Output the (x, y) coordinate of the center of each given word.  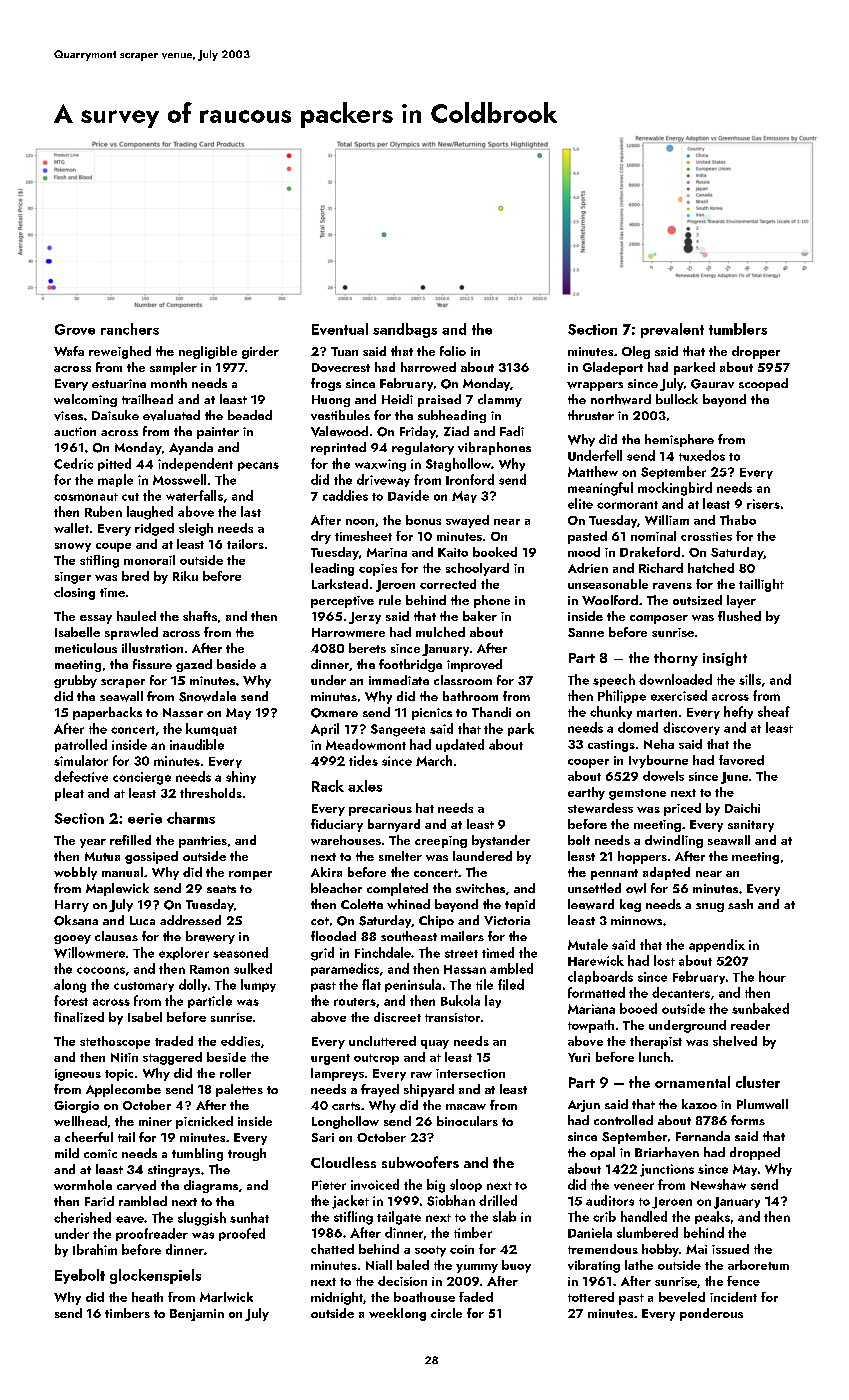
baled (413, 1265)
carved (136, 1185)
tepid (520, 905)
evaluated (171, 415)
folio (453, 351)
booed (638, 1008)
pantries (203, 842)
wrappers (595, 386)
